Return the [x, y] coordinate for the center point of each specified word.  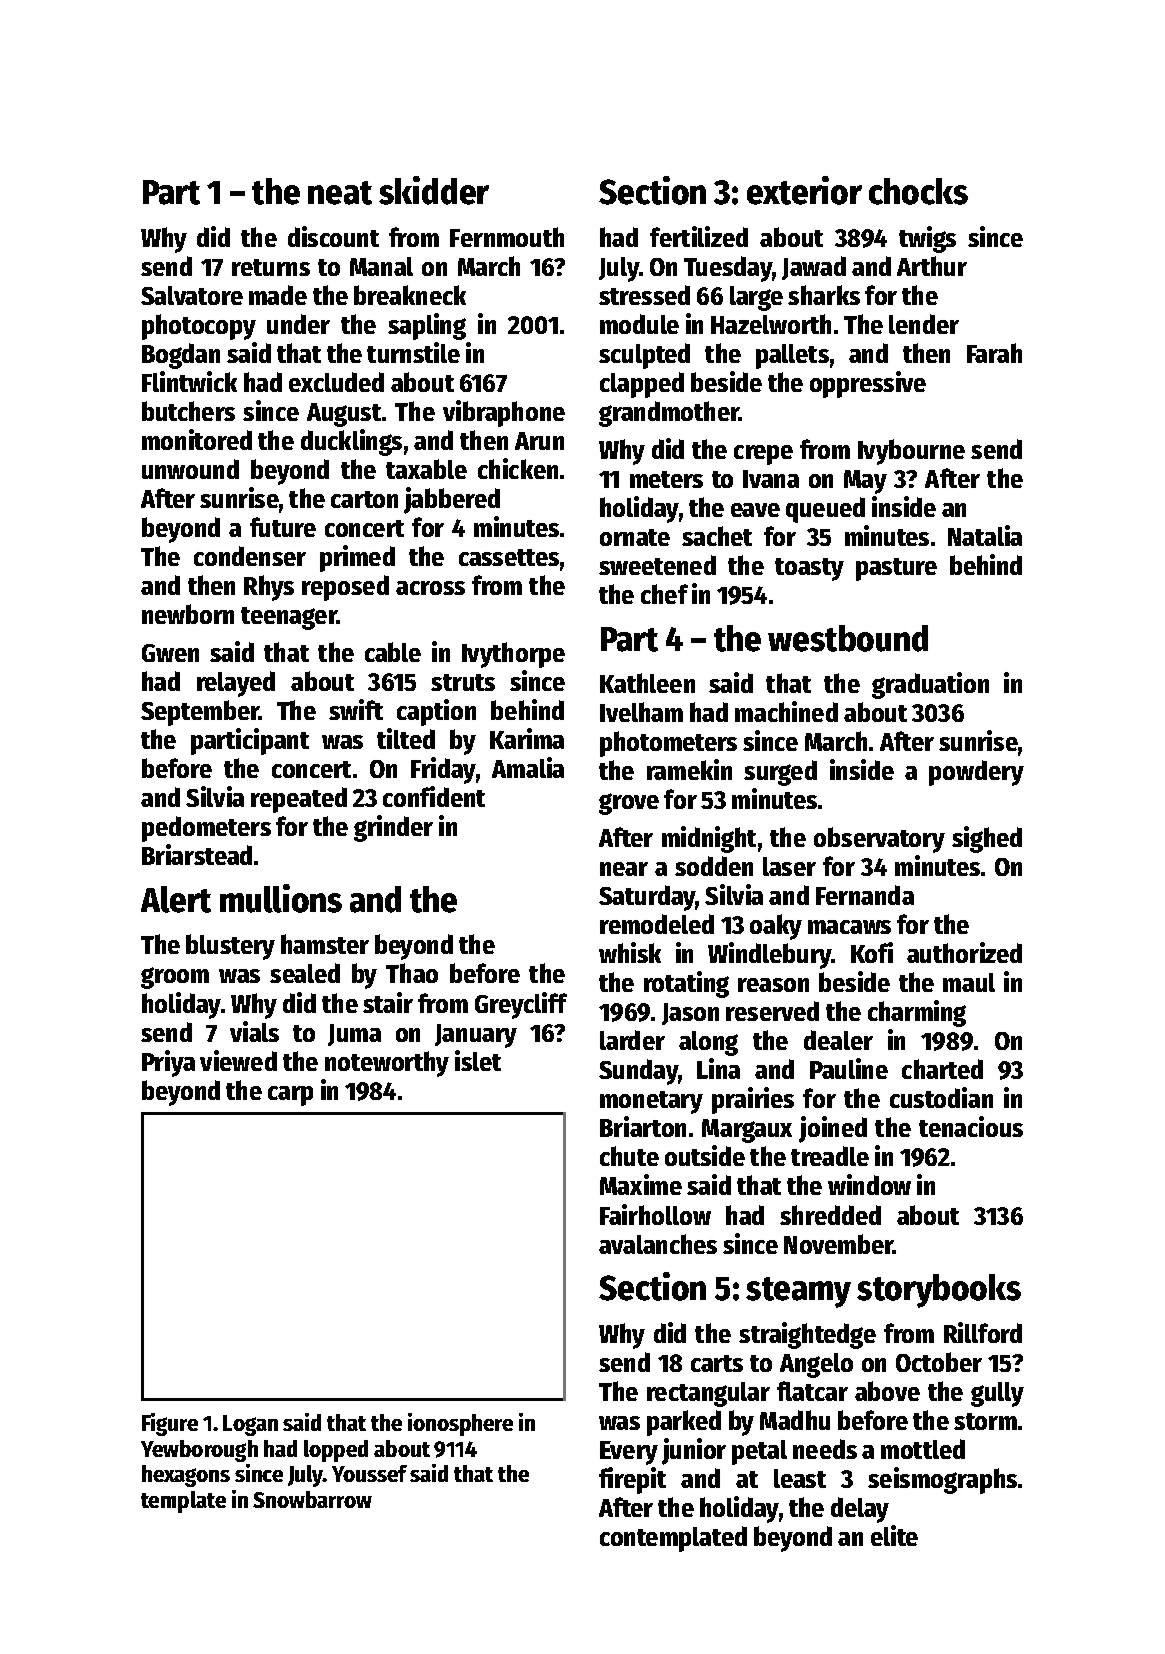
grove [629, 804]
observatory [879, 840]
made [278, 295]
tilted [406, 738]
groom [175, 978]
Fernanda [865, 895]
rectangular [708, 1394]
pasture [896, 569]
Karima [527, 738]
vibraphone [504, 413]
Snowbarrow [312, 1499]
